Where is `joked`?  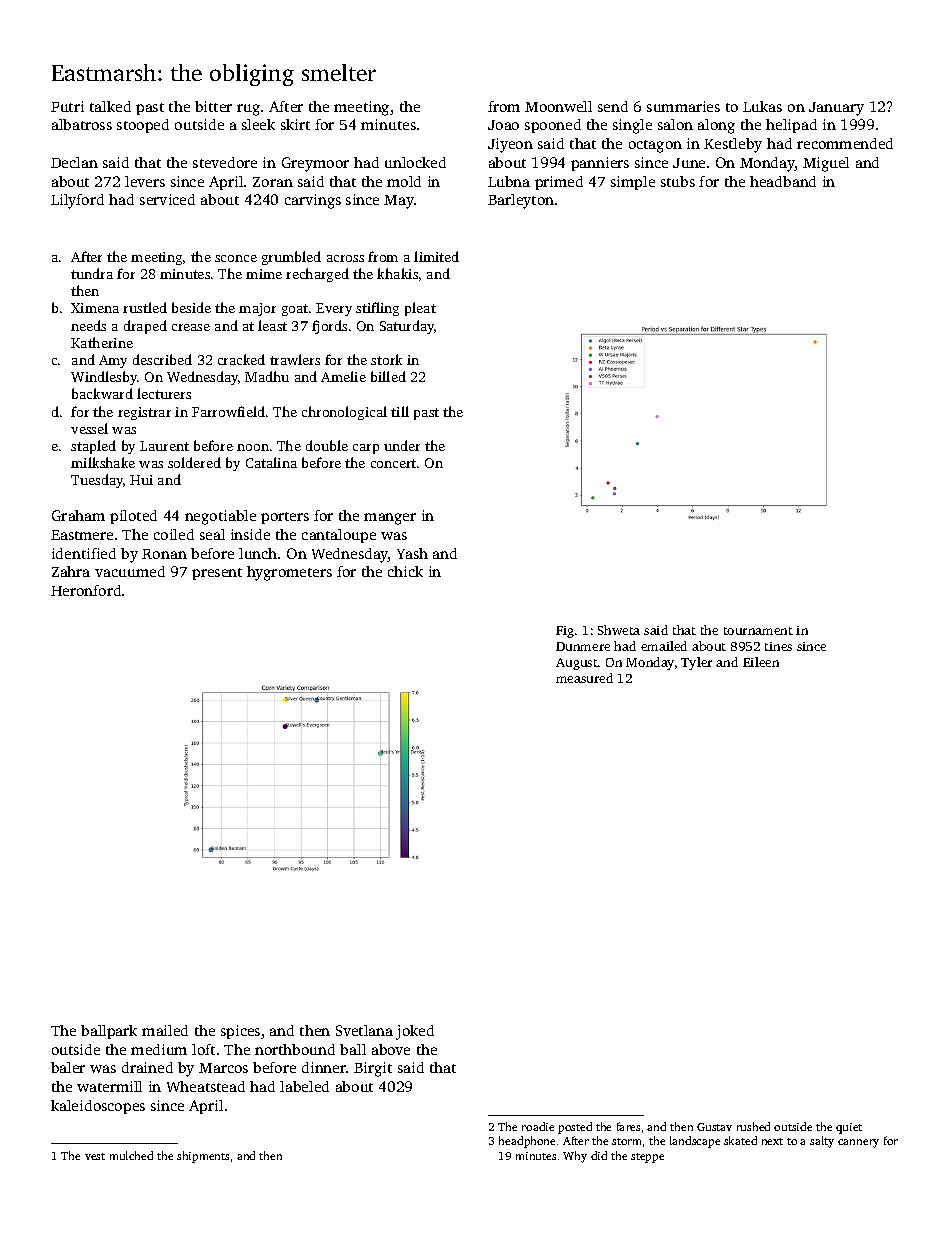 joked is located at coordinates (415, 1032).
